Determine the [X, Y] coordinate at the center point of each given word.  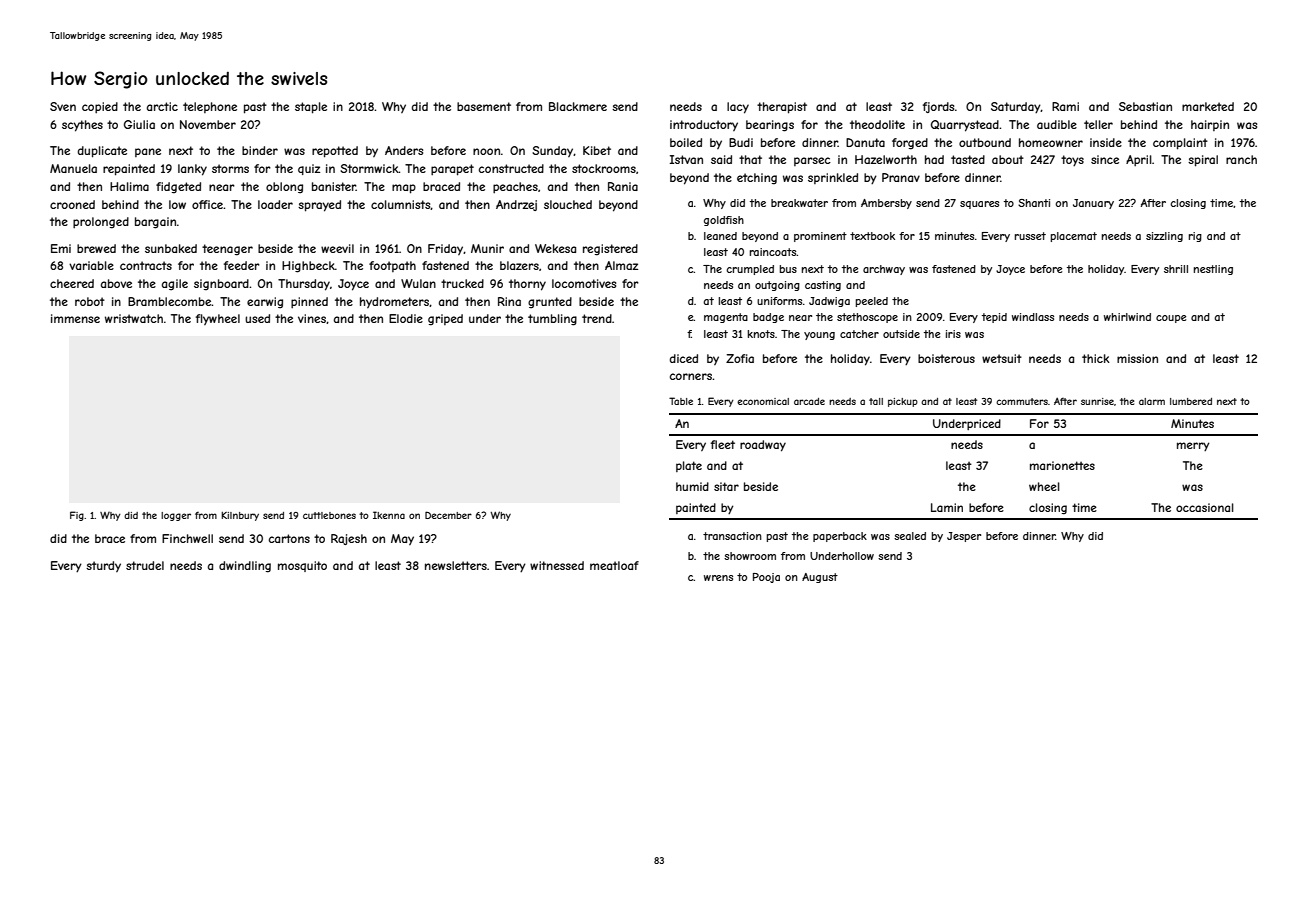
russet [1030, 236]
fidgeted [178, 188]
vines [312, 318]
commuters [1022, 401]
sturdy [103, 566]
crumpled [750, 270]
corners [691, 376]
